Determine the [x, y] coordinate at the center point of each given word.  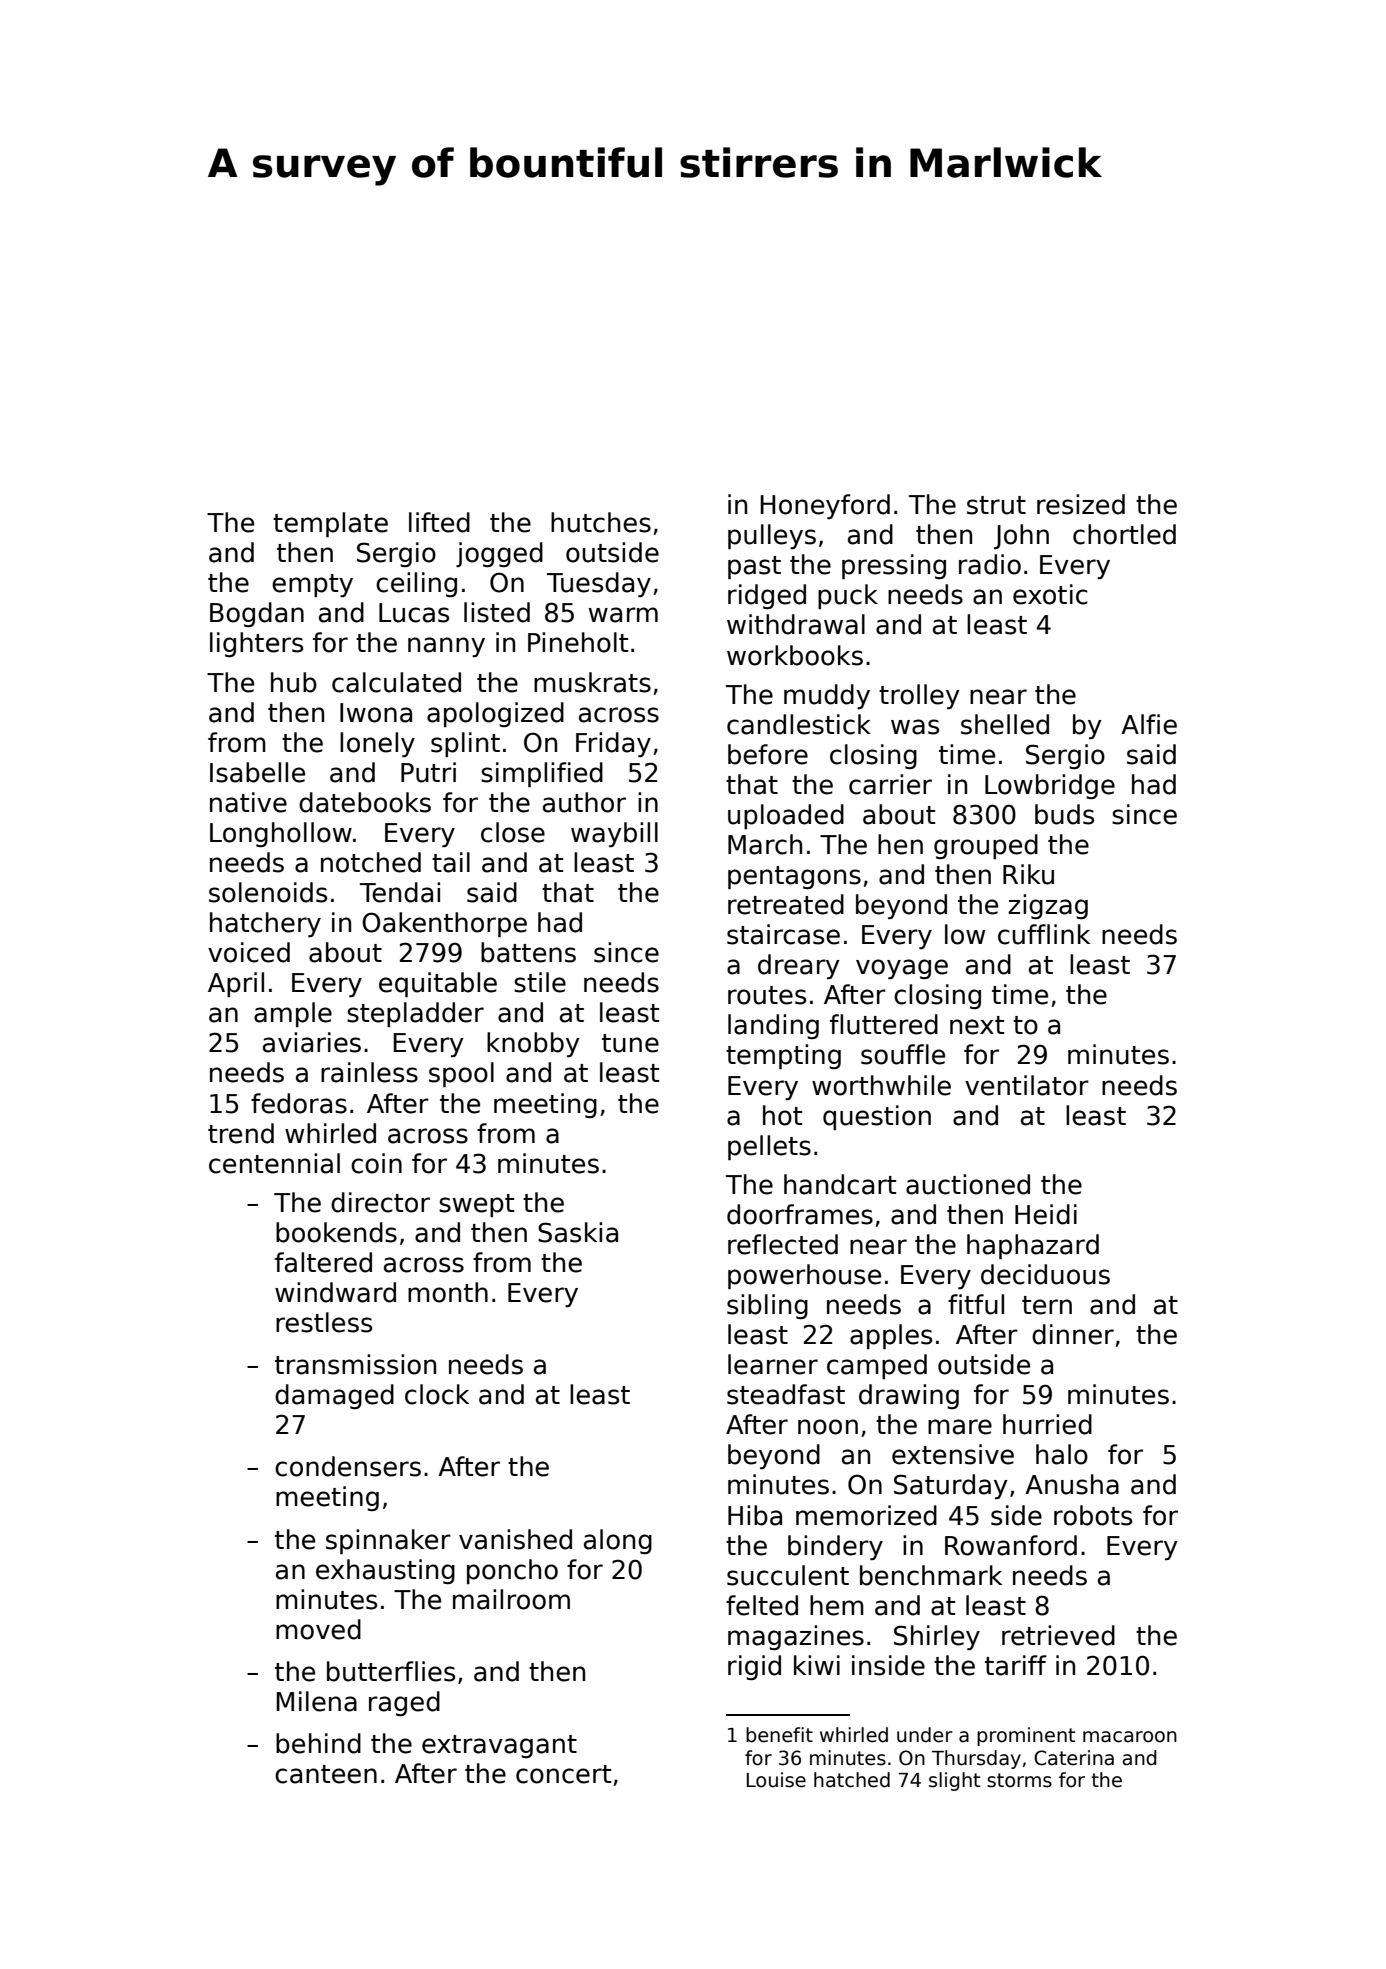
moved [318, 1629]
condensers [348, 1466]
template [330, 524]
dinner [1073, 1334]
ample [293, 1014]
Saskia [578, 1232]
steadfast [786, 1394]
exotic [1050, 594]
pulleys [772, 536]
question [877, 1117]
